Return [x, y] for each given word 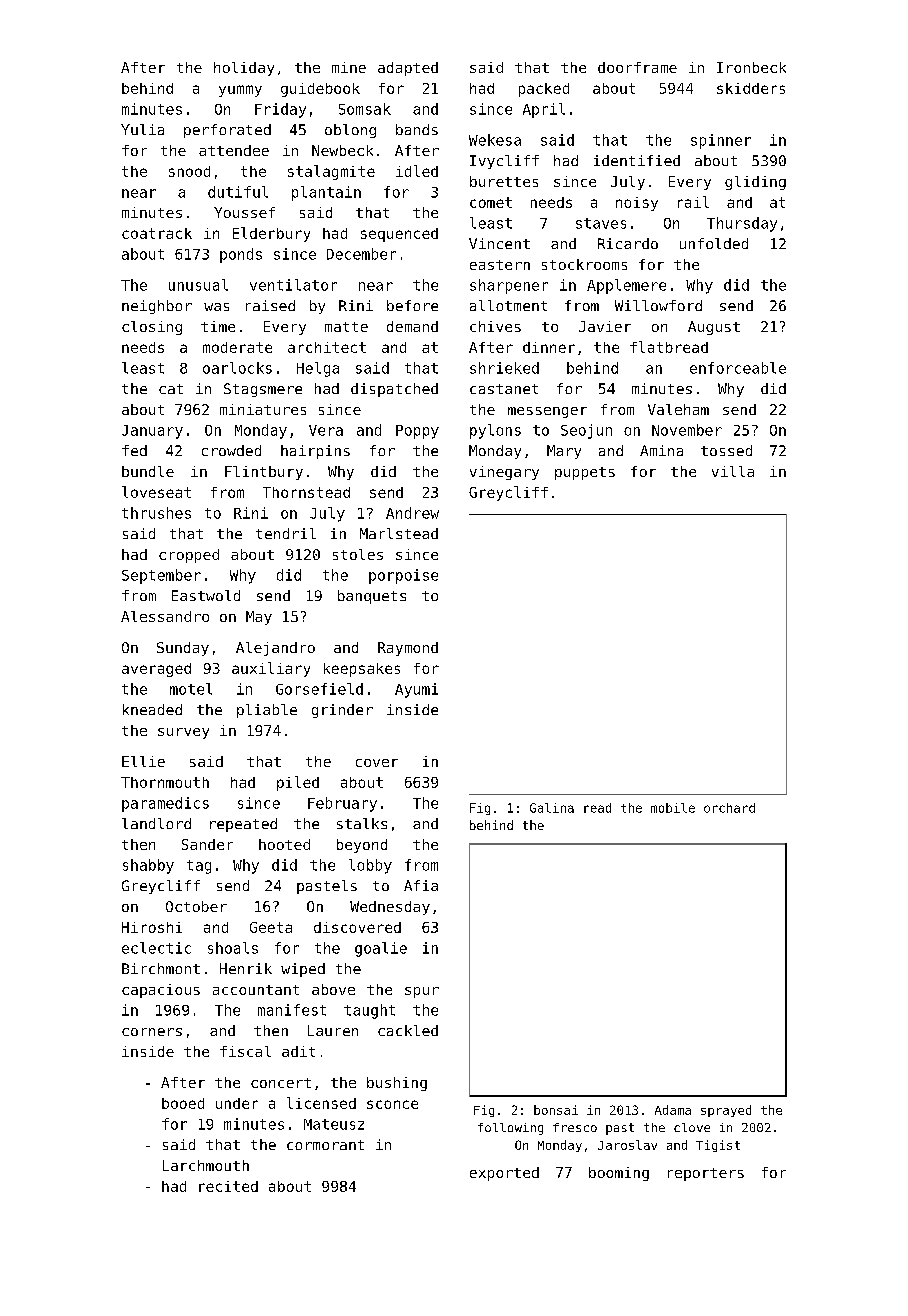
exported [504, 1174]
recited [228, 1186]
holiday [244, 69]
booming [619, 1174]
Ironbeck [751, 67]
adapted [408, 69]
